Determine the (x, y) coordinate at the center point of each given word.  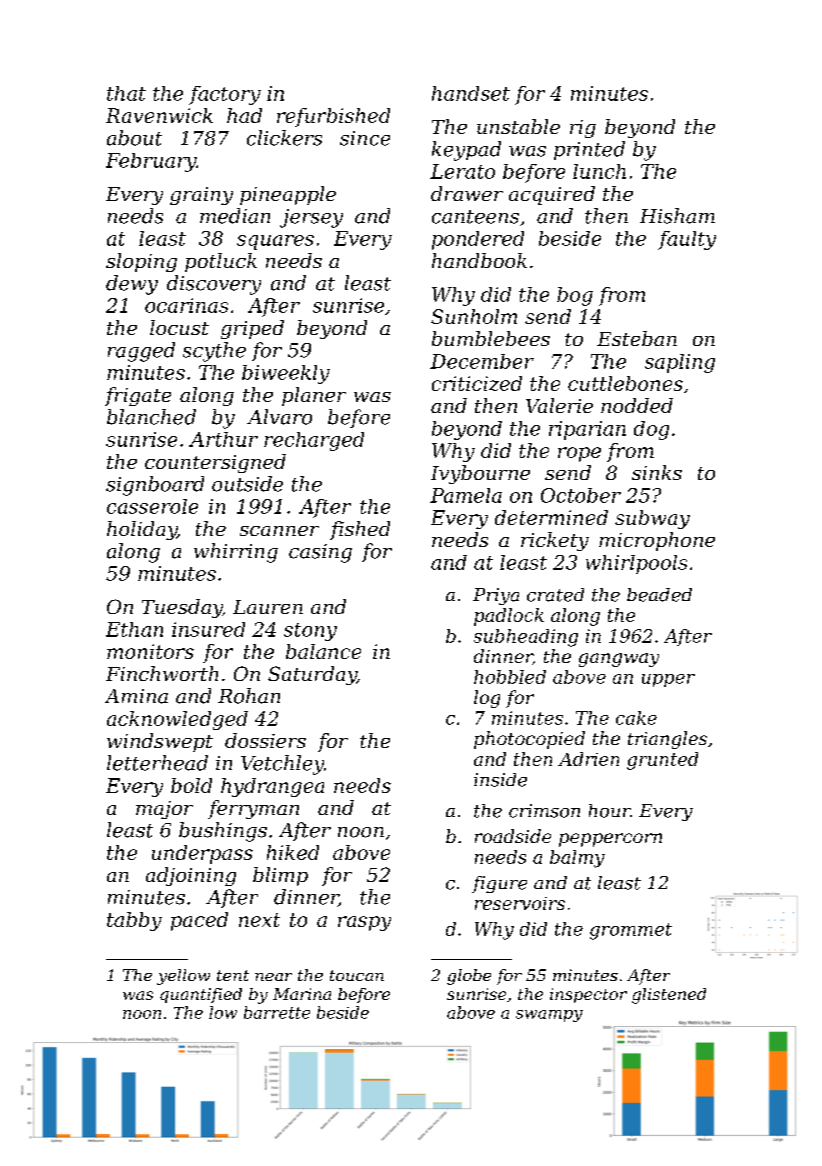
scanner (279, 531)
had (244, 115)
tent (233, 975)
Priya (496, 596)
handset (471, 93)
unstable (518, 126)
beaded (659, 595)
